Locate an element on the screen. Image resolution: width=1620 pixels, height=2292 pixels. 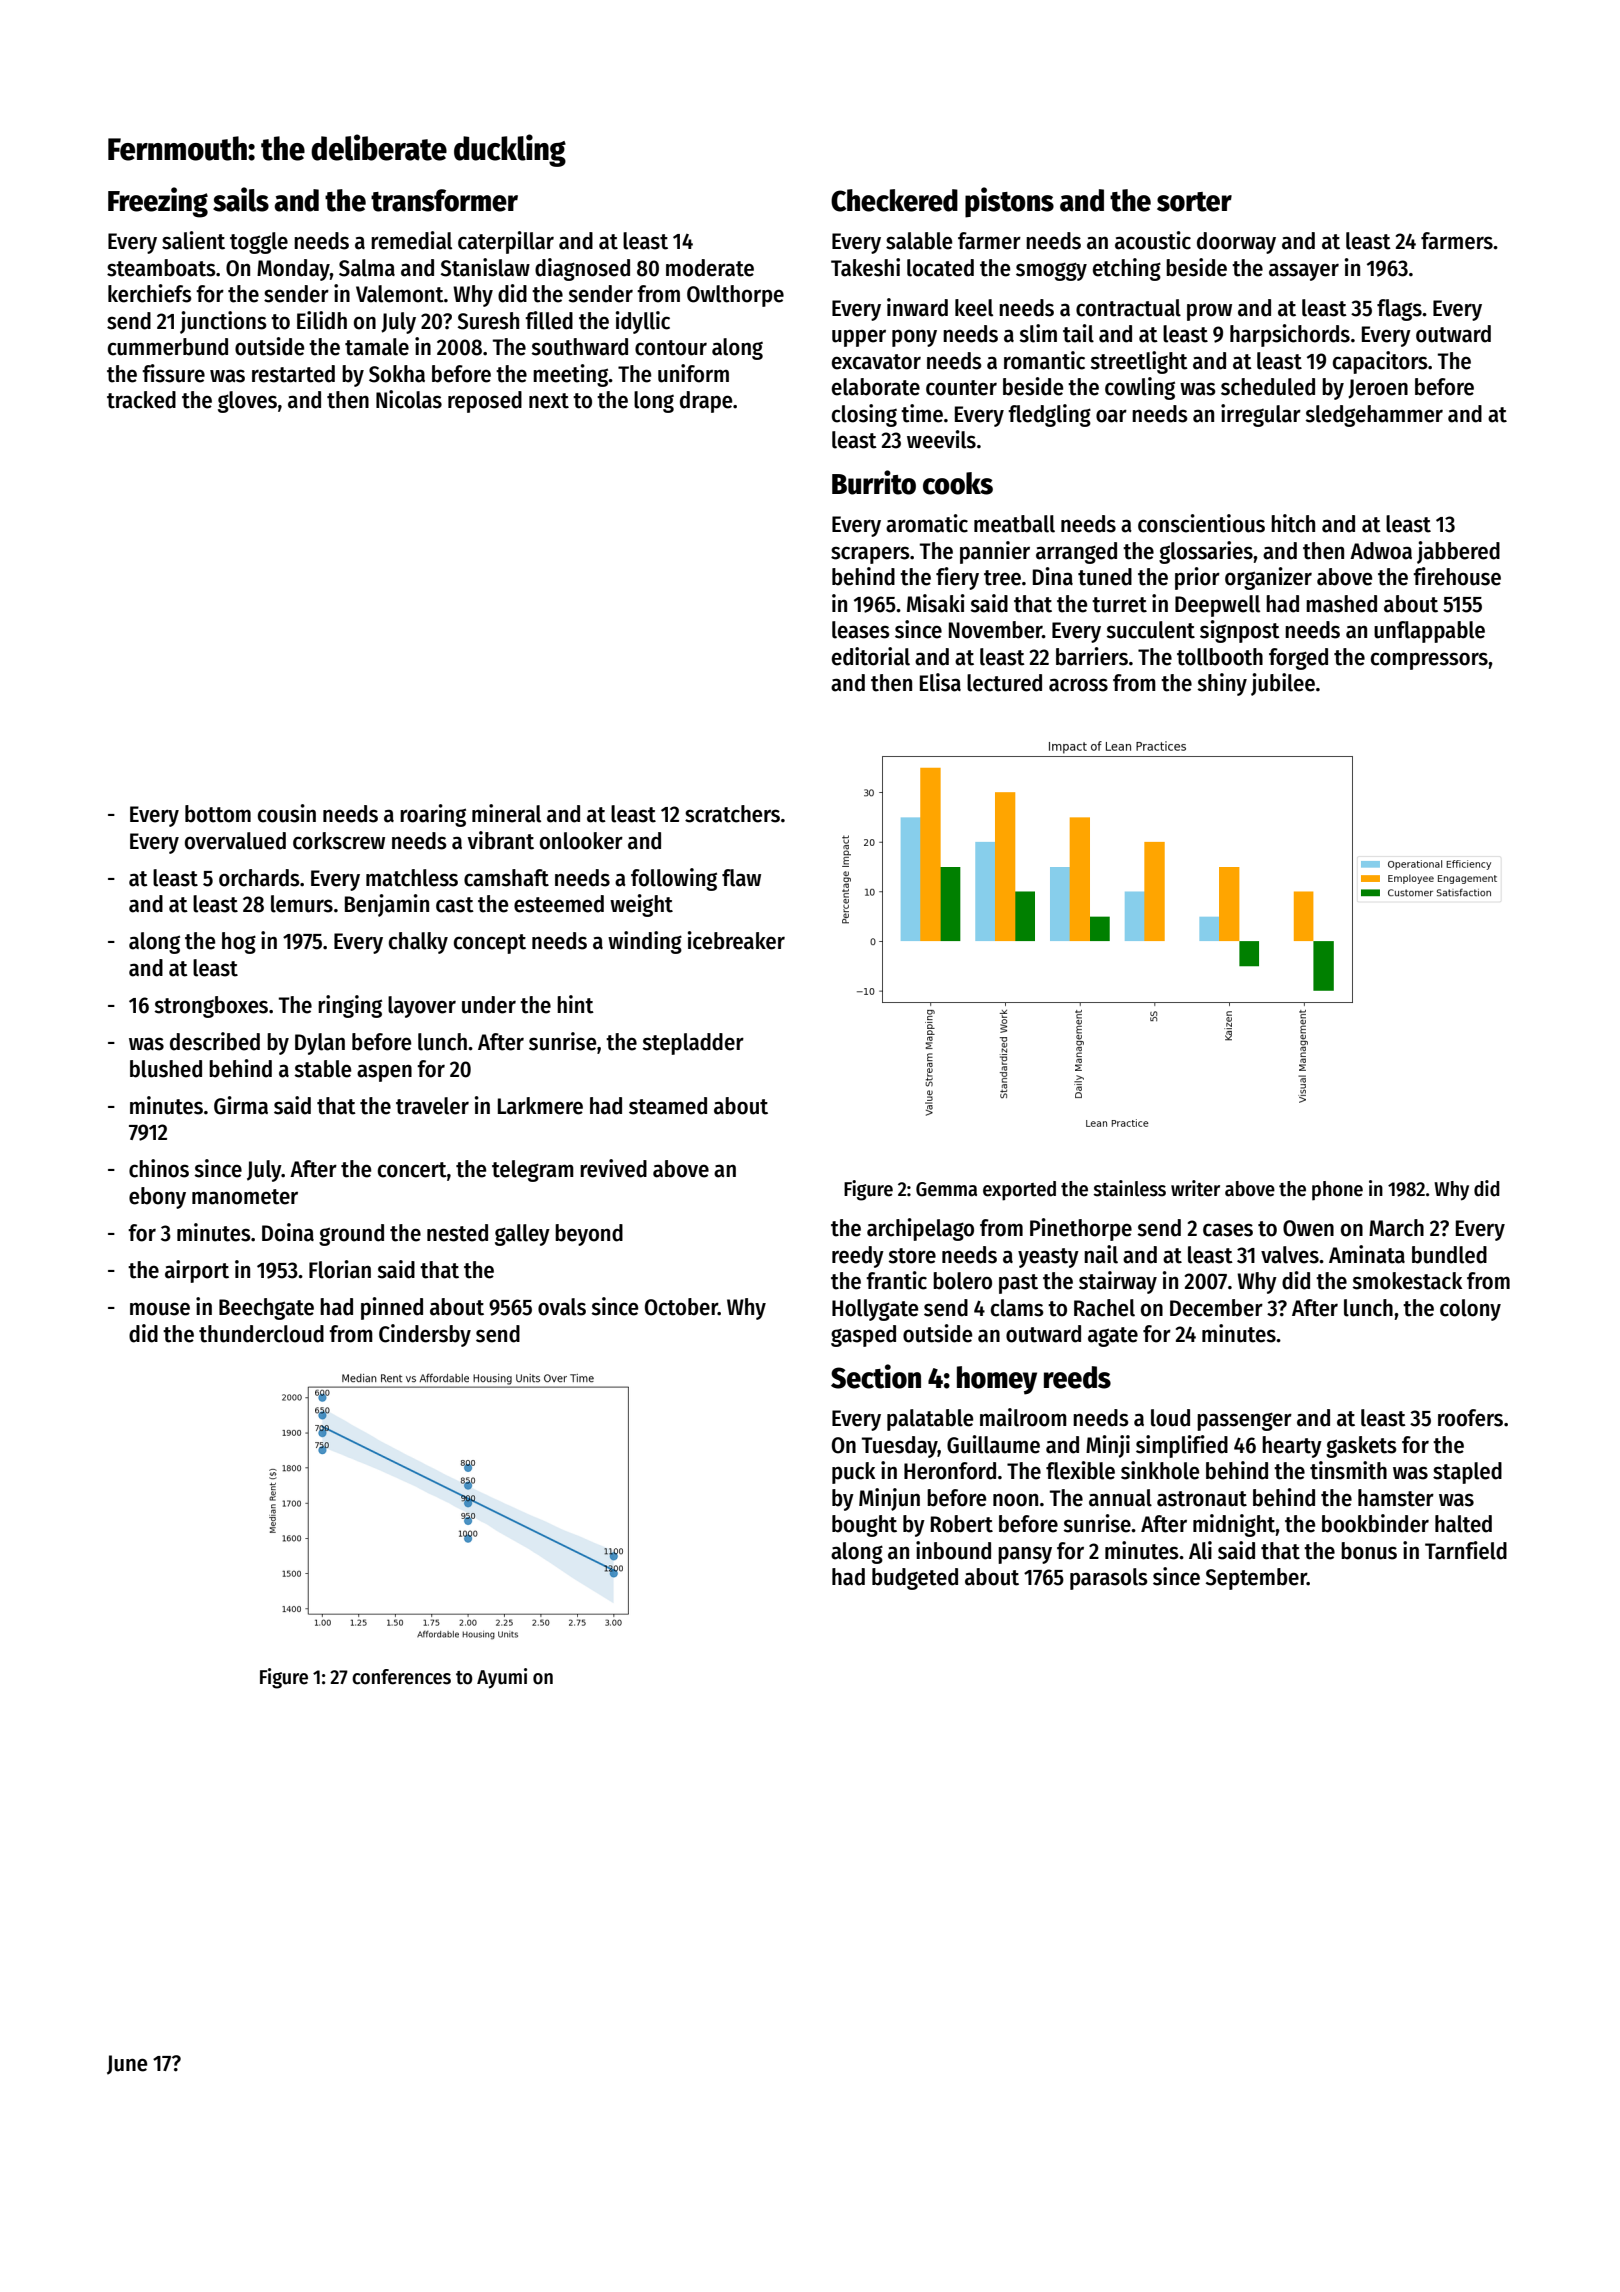
sorter is located at coordinates (1194, 202).
